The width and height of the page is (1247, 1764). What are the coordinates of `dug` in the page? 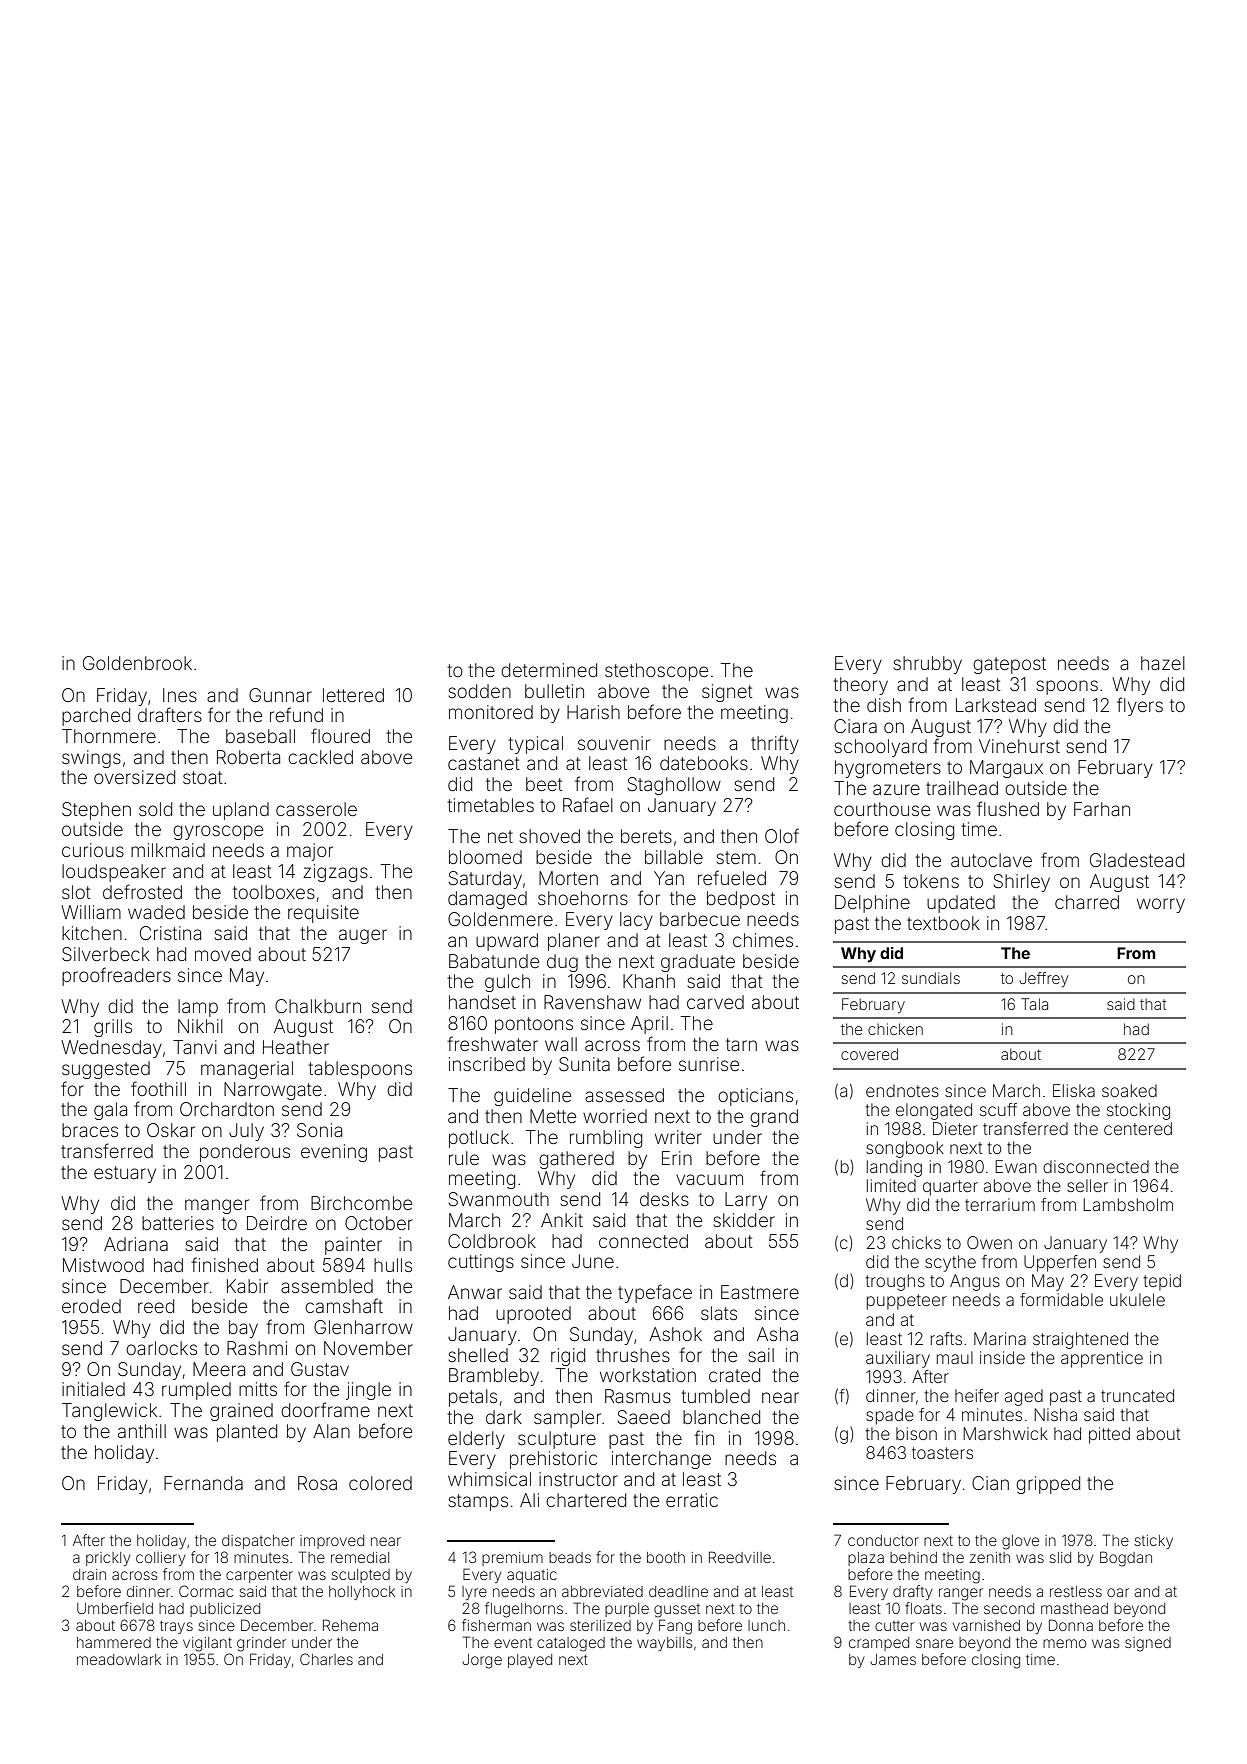 It's located at (562, 963).
